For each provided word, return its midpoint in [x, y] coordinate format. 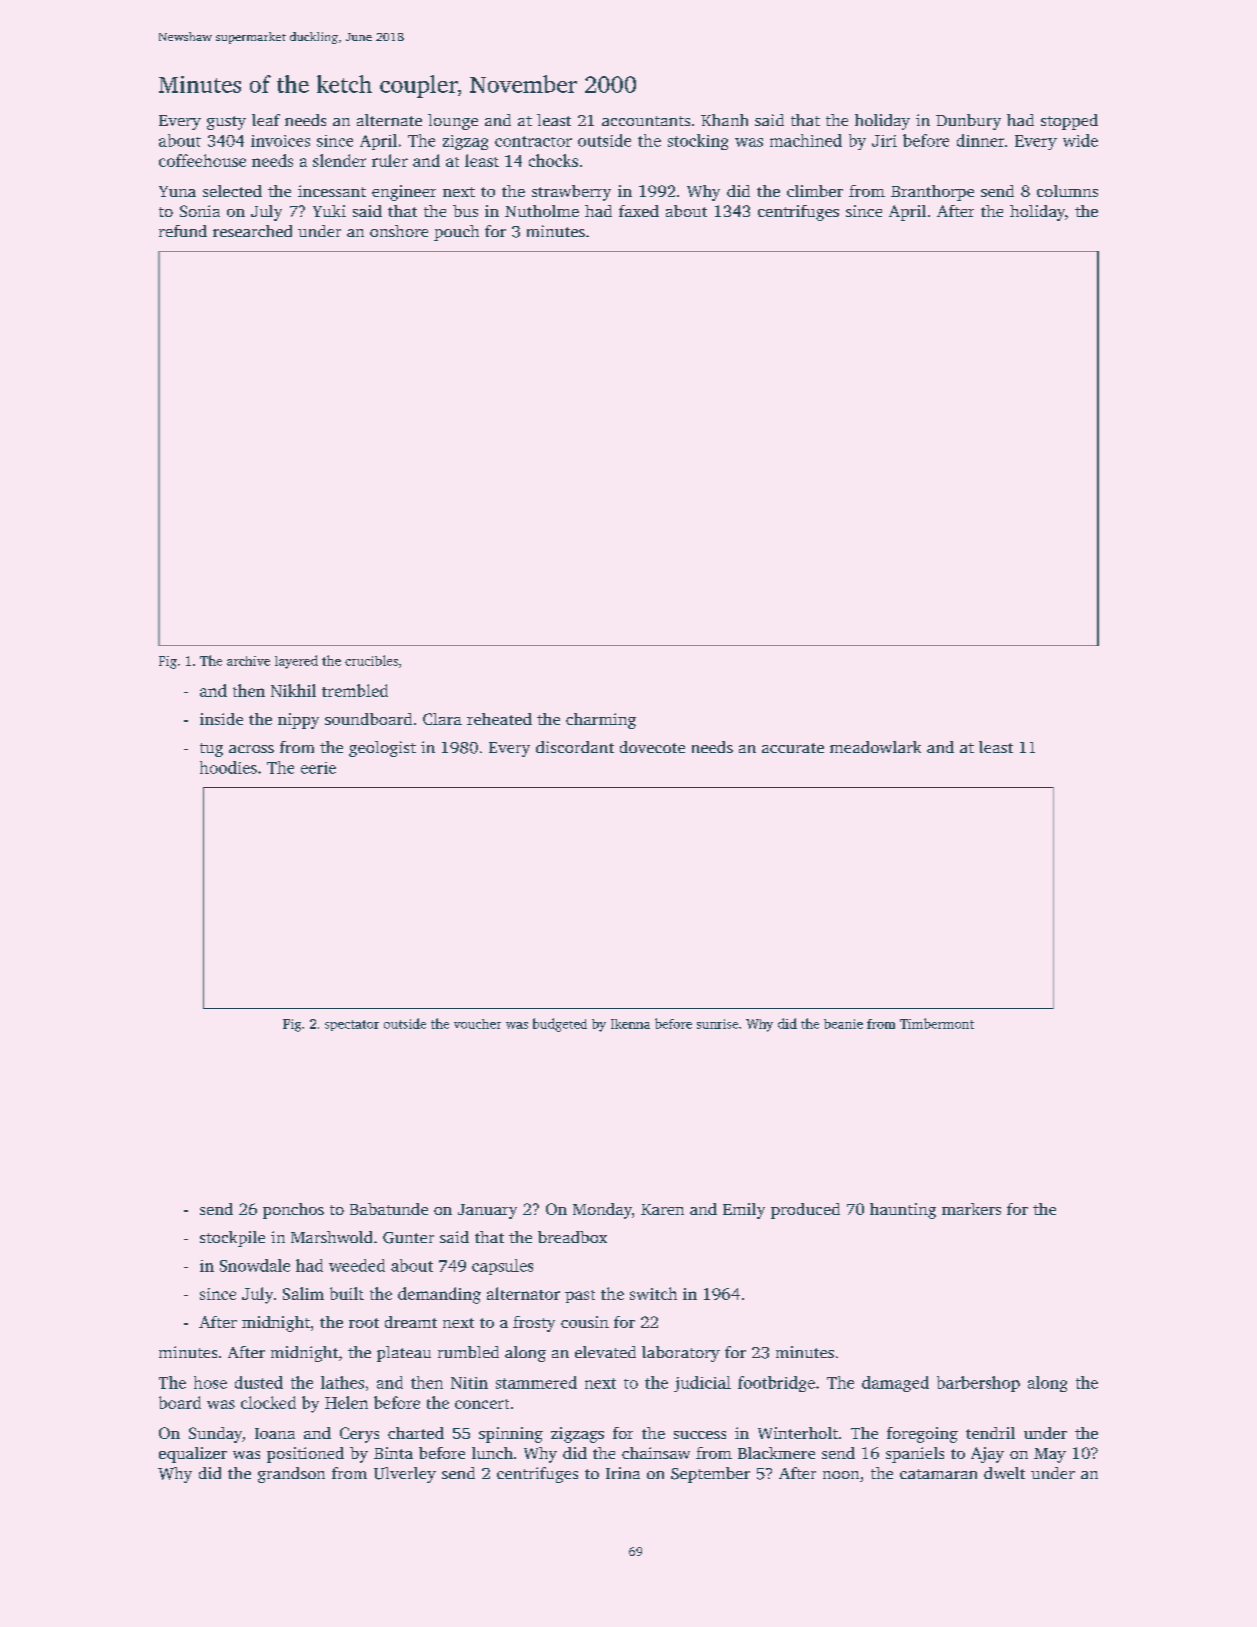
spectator [352, 1025]
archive [248, 661]
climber [815, 191]
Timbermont [937, 1023]
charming [601, 721]
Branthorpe [932, 193]
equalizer [193, 1455]
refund [183, 231]
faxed [639, 211]
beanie [843, 1024]
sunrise [717, 1024]
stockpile [232, 1239]
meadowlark [875, 747]
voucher [477, 1024]
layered [296, 662]
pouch [456, 233]
